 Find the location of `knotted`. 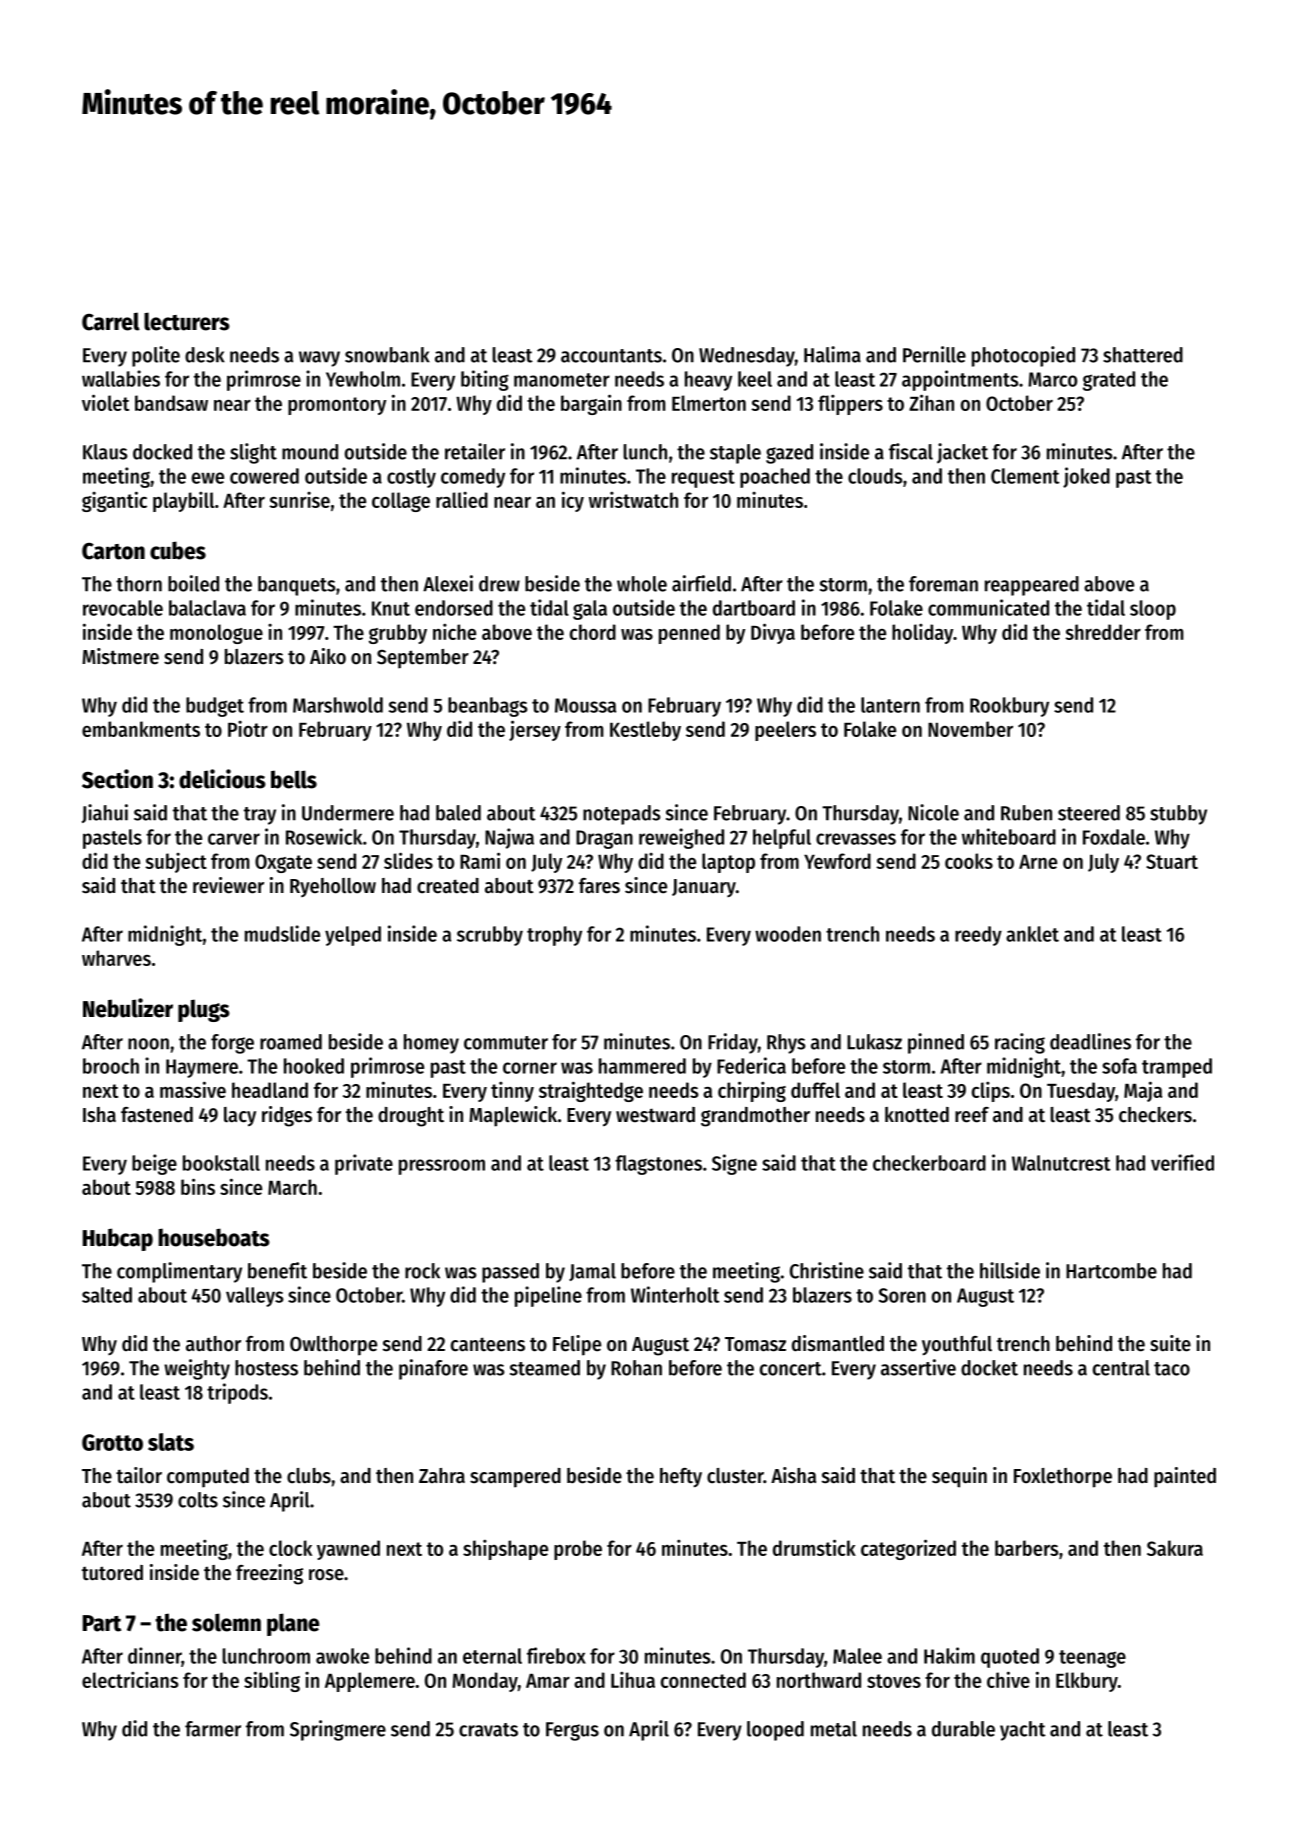

knotted is located at coordinates (917, 1115).
